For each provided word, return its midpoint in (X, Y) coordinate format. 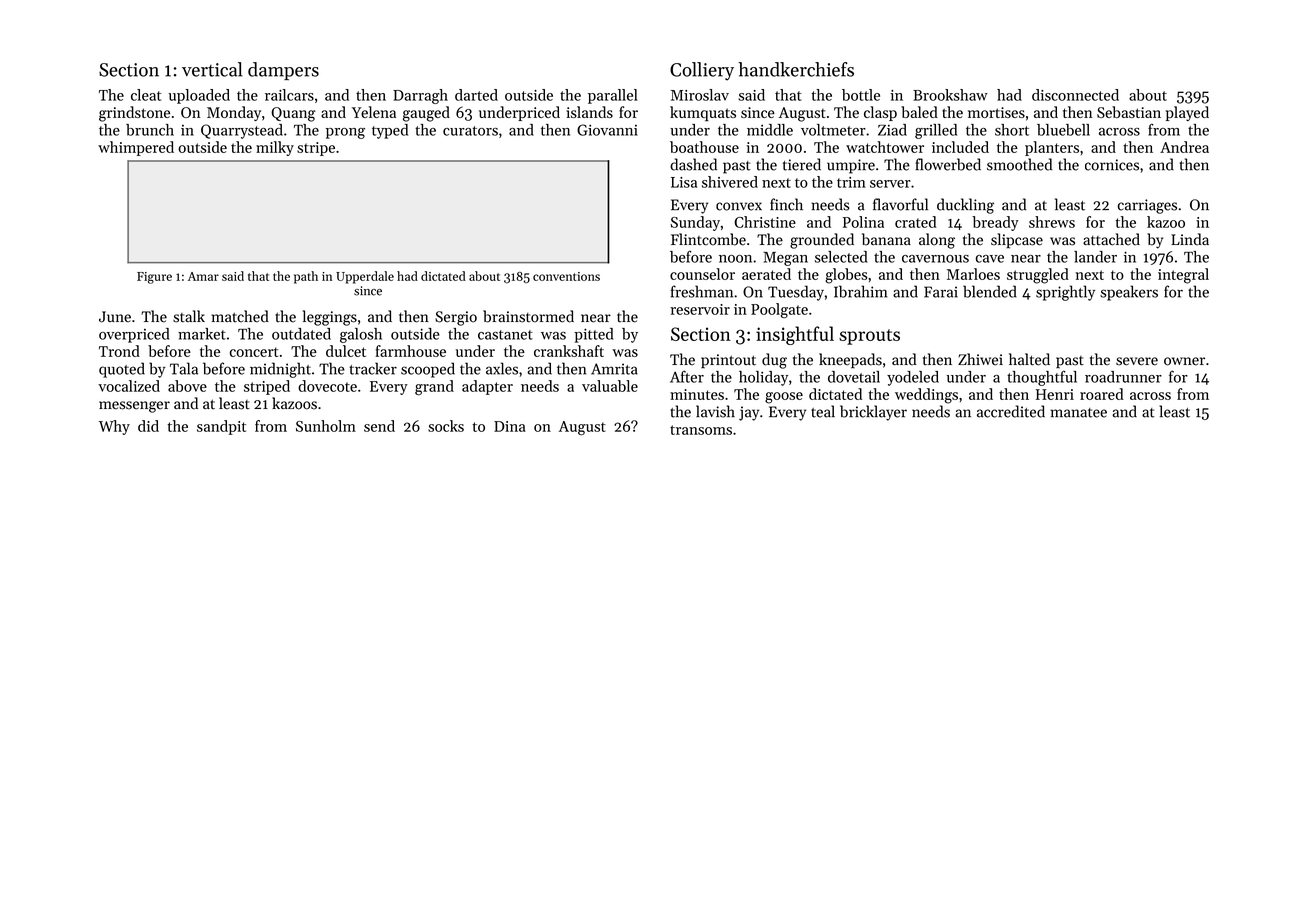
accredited (1011, 411)
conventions (566, 276)
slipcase (1017, 241)
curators (470, 131)
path (306, 277)
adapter (487, 387)
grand (434, 388)
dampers (283, 71)
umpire (851, 166)
